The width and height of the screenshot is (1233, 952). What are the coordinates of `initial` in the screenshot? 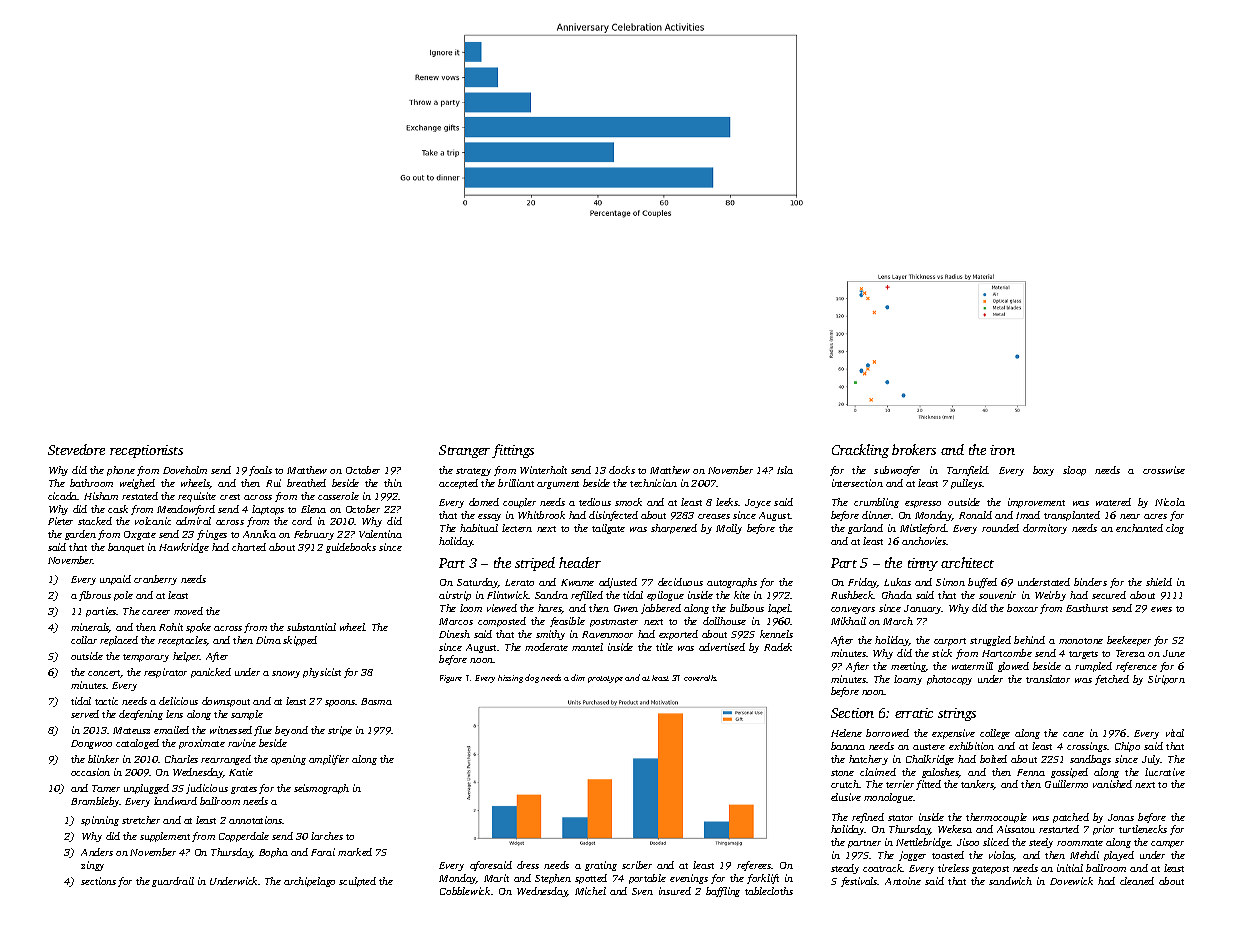 It's located at (1070, 868).
